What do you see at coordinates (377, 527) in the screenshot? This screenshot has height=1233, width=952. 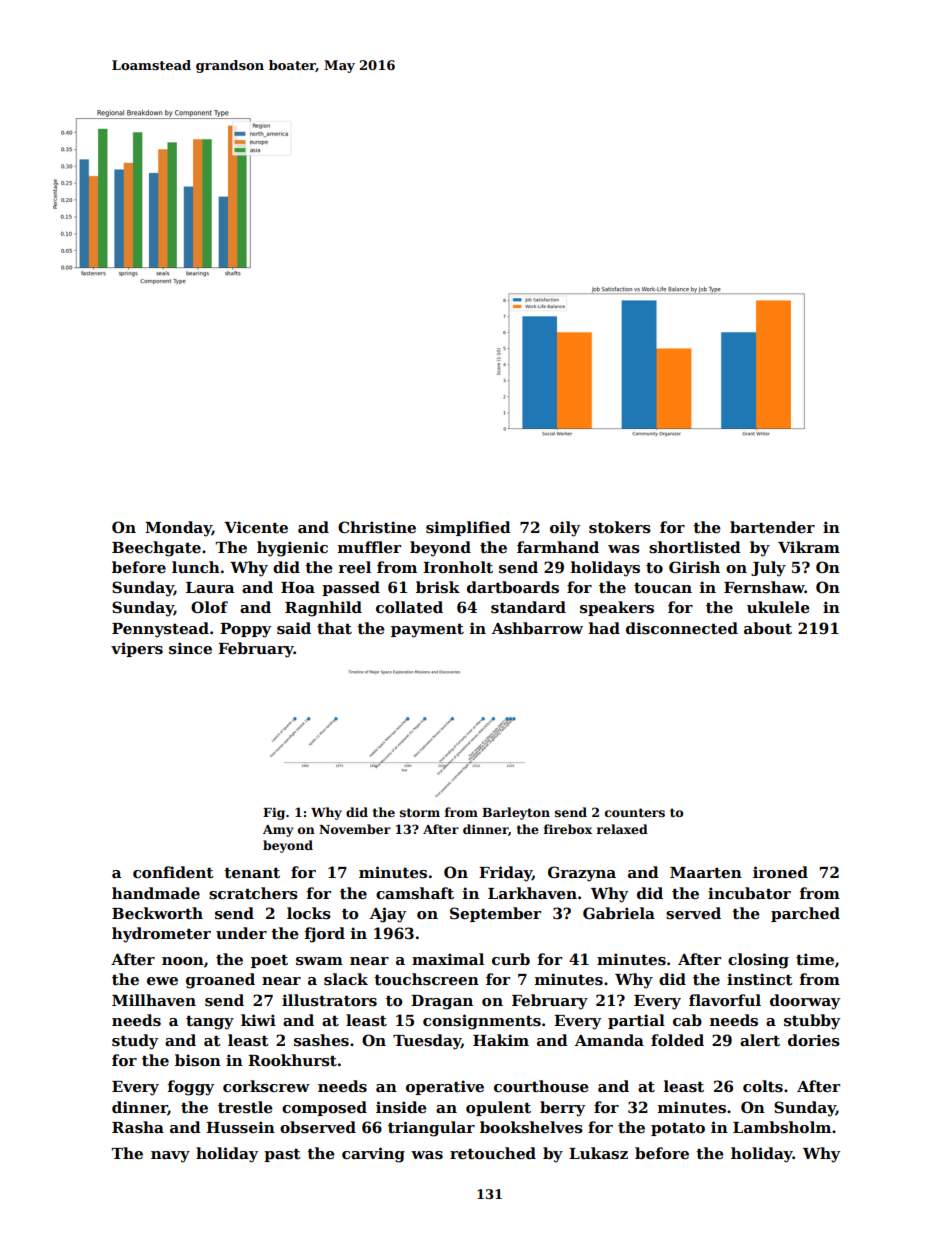 I see `Christine` at bounding box center [377, 527].
